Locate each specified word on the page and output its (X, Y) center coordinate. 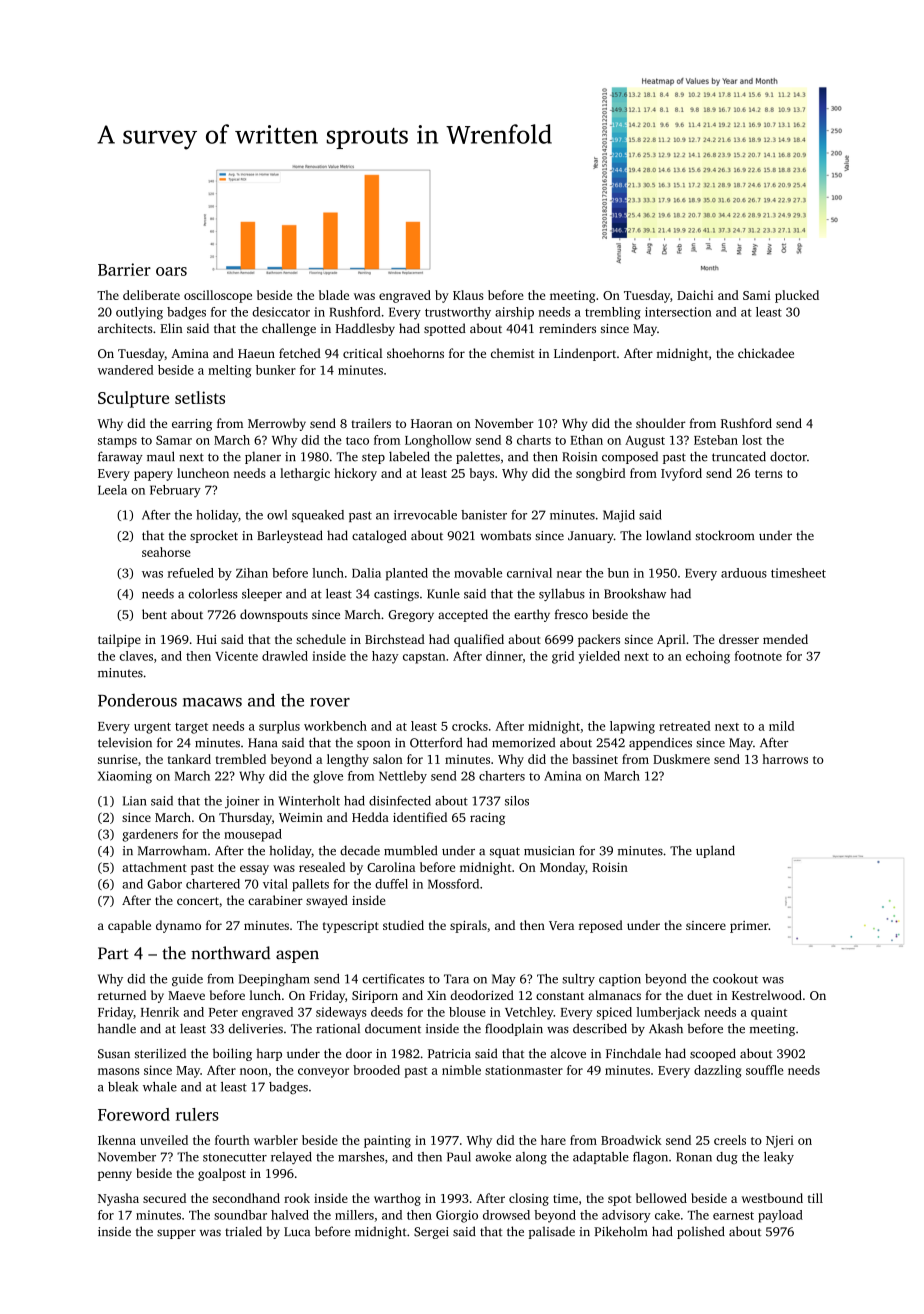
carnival (529, 573)
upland (715, 851)
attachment (154, 867)
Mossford (453, 884)
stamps (117, 442)
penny (115, 1176)
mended (785, 639)
